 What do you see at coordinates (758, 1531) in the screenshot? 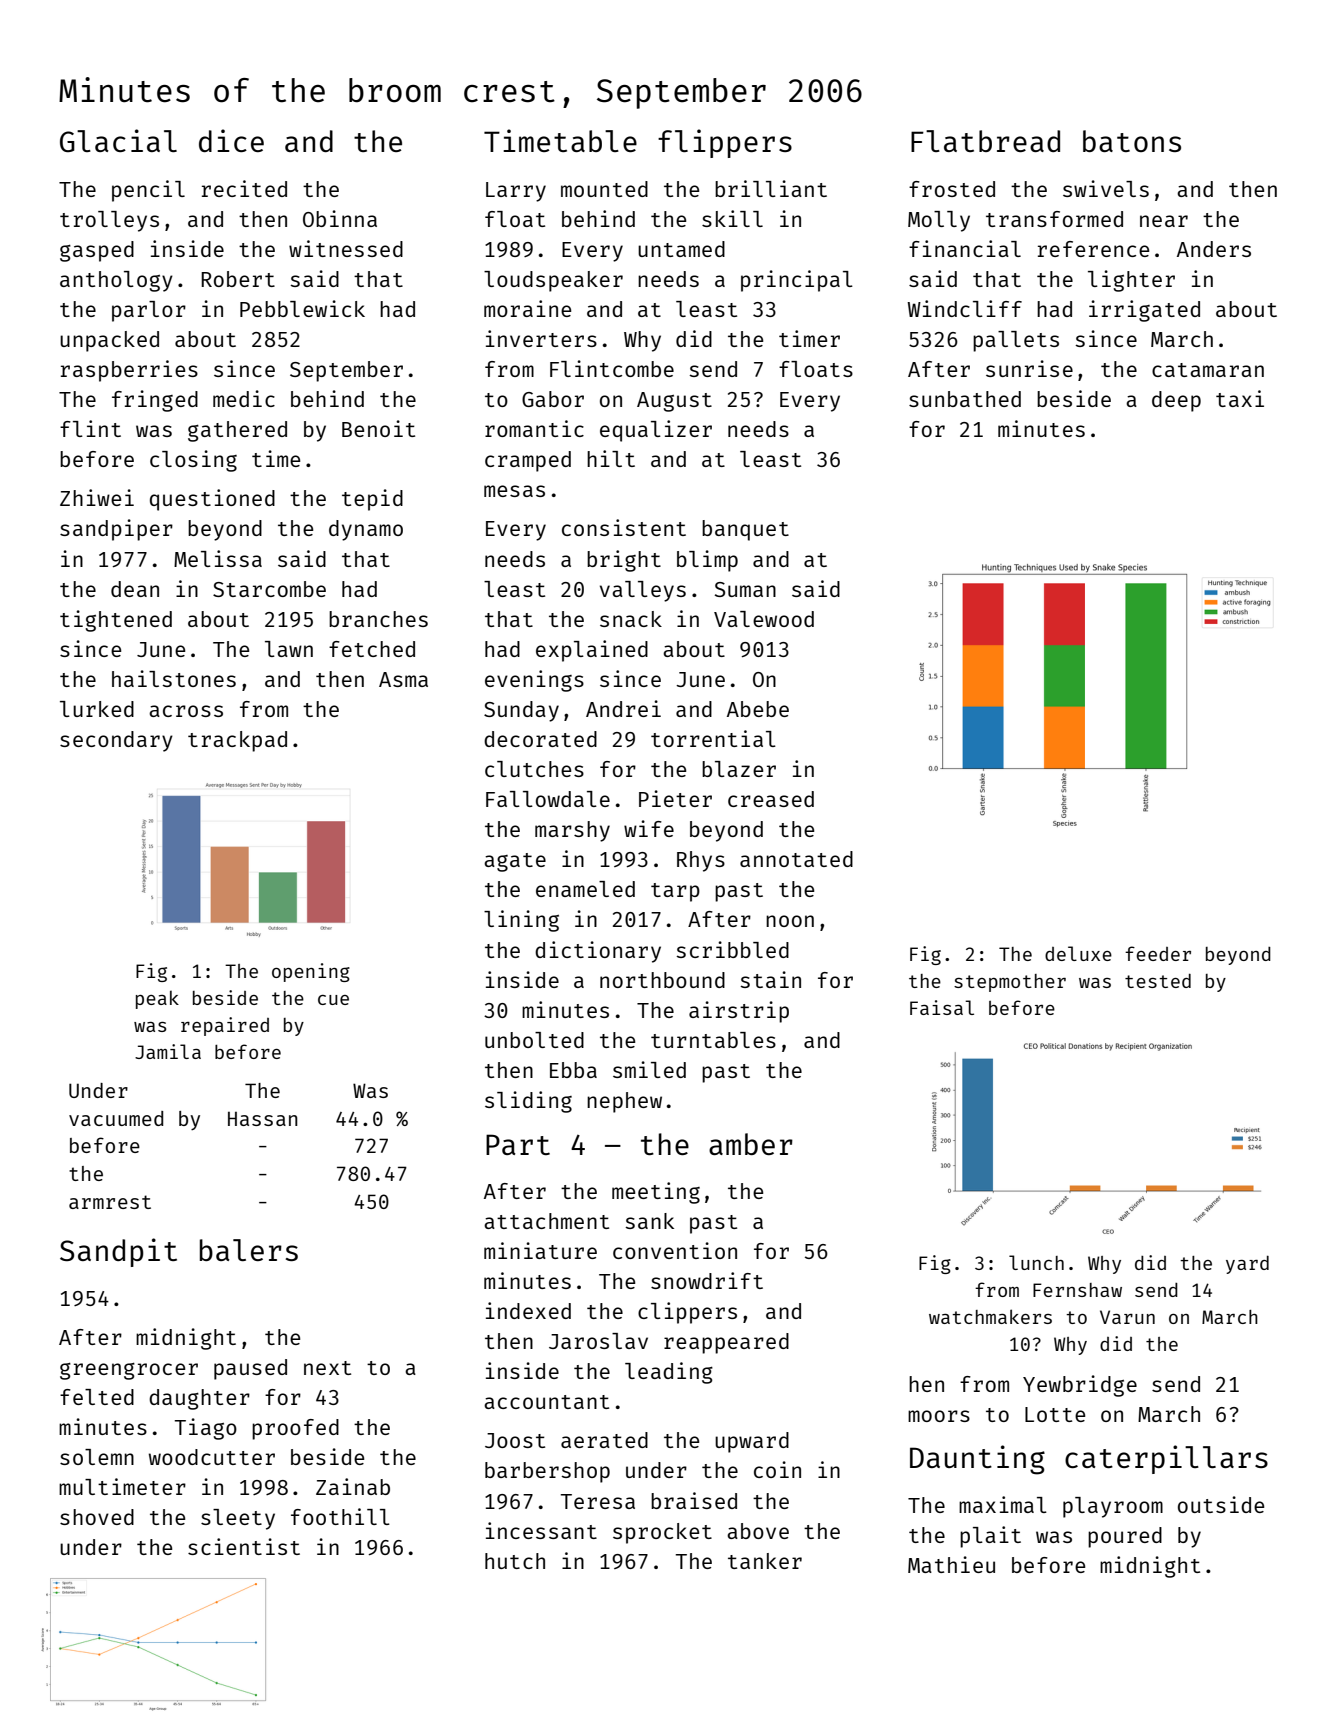
I see `above` at bounding box center [758, 1531].
